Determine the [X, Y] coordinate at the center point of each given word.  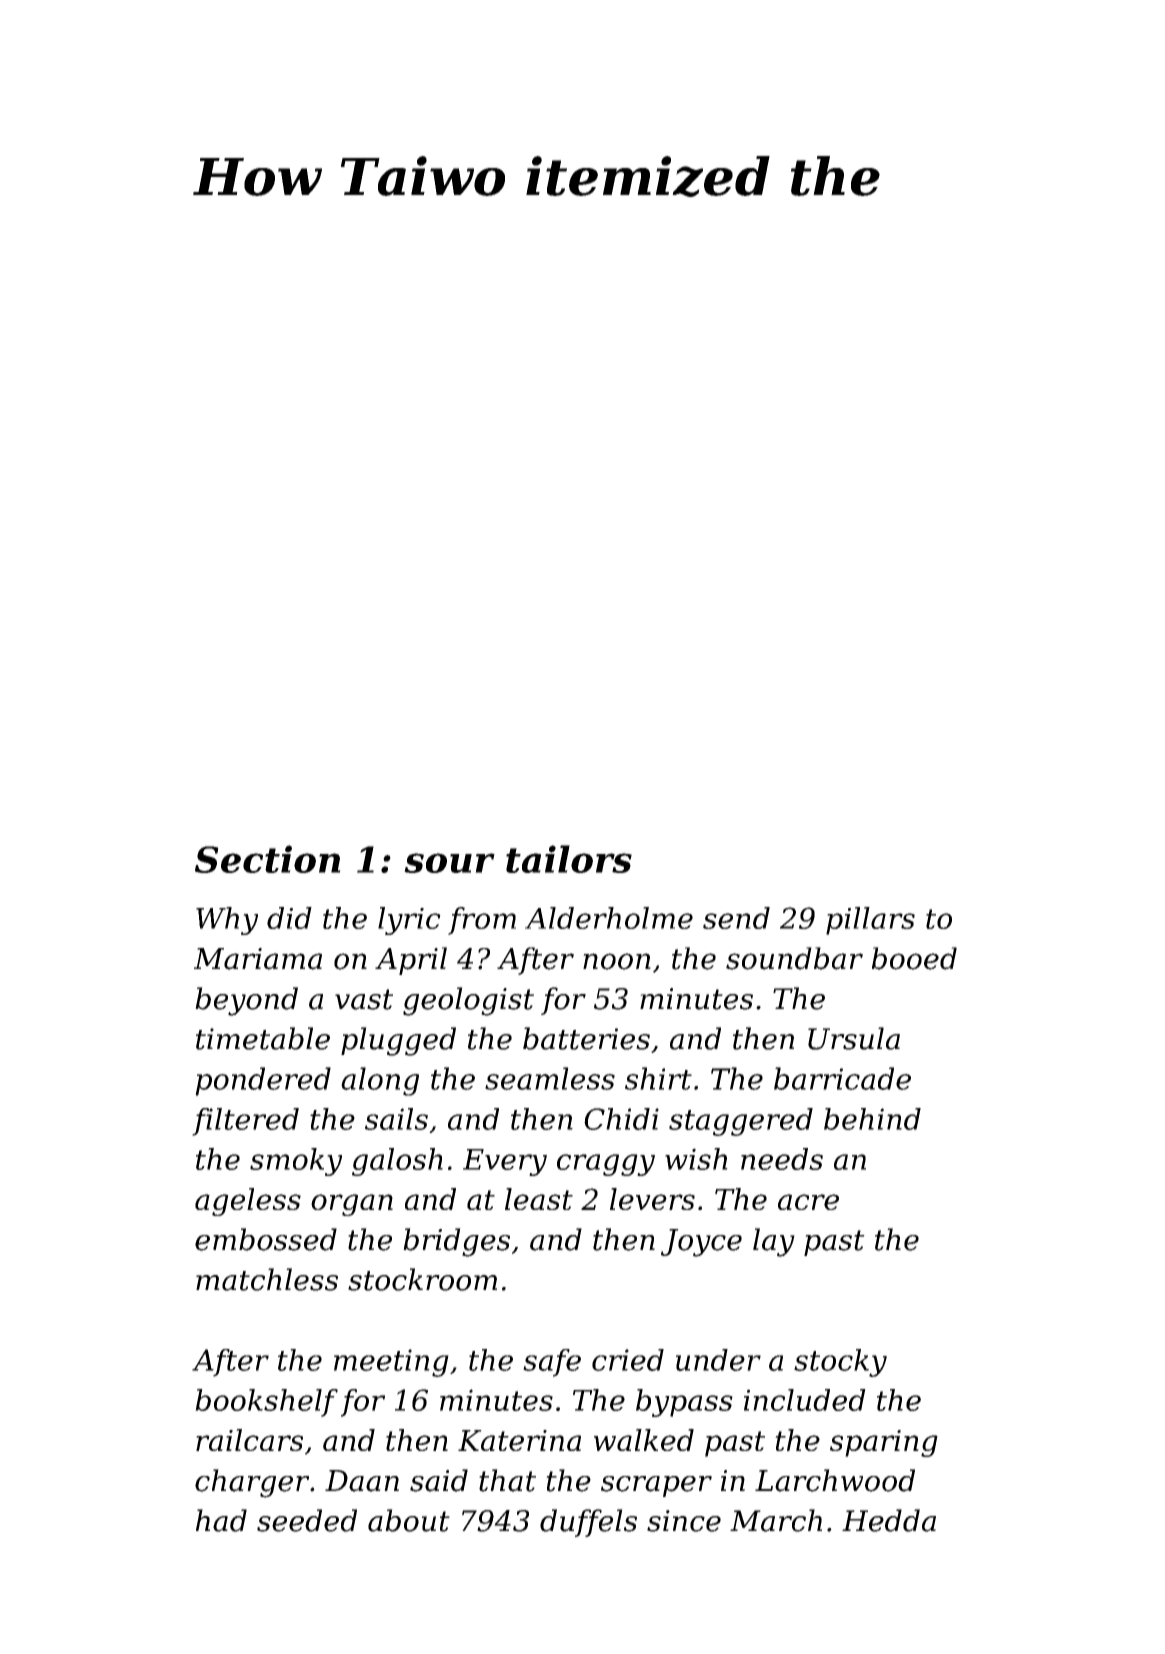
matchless [267, 1279]
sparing [884, 1443]
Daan [362, 1481]
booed [914, 958]
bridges [456, 1242]
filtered [245, 1122]
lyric [409, 921]
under [718, 1360]
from [482, 921]
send [736, 918]
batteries [586, 1038]
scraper [656, 1486]
